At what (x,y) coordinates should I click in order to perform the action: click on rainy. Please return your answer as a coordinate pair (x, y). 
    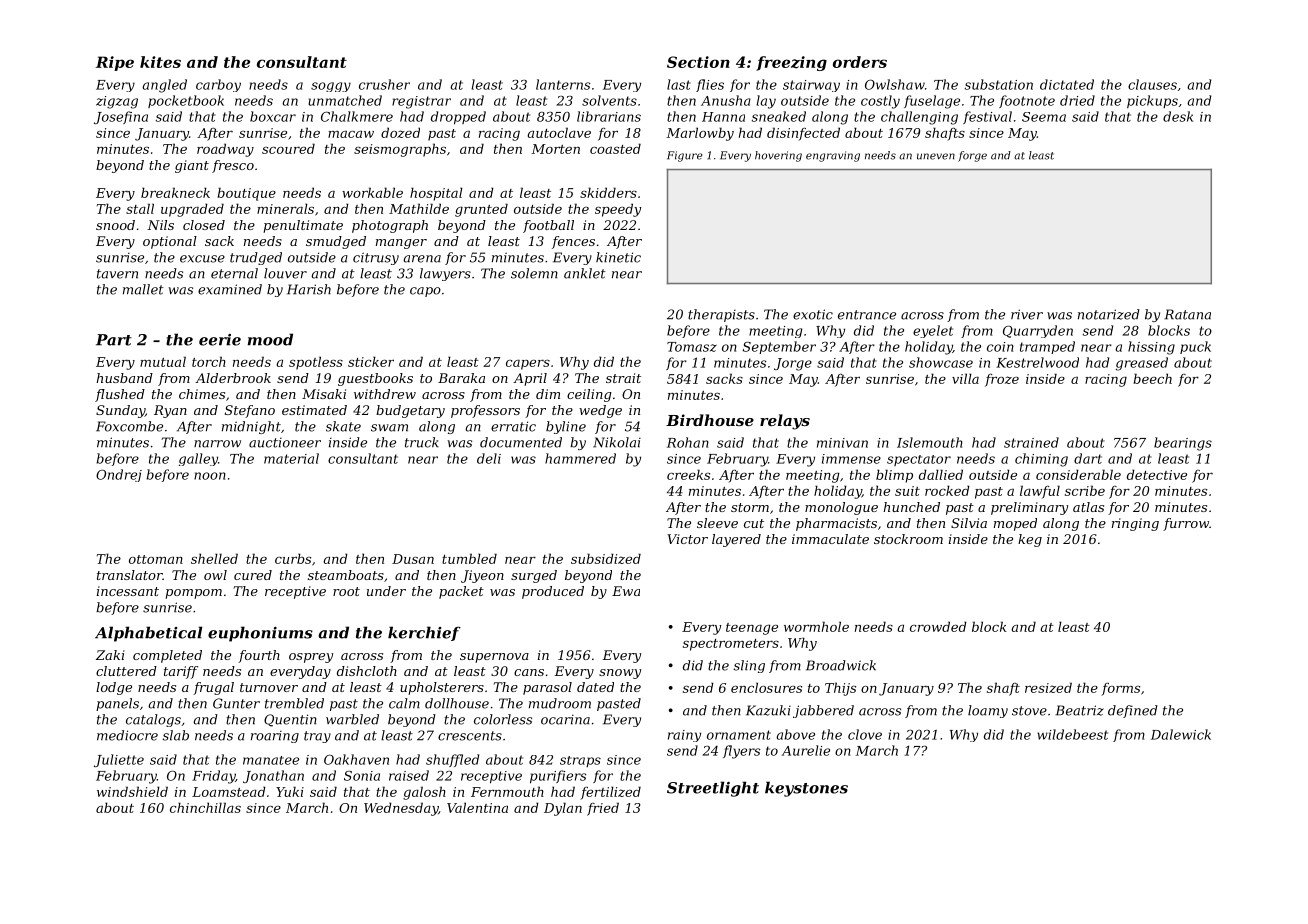
    Looking at the image, I should click on (684, 736).
